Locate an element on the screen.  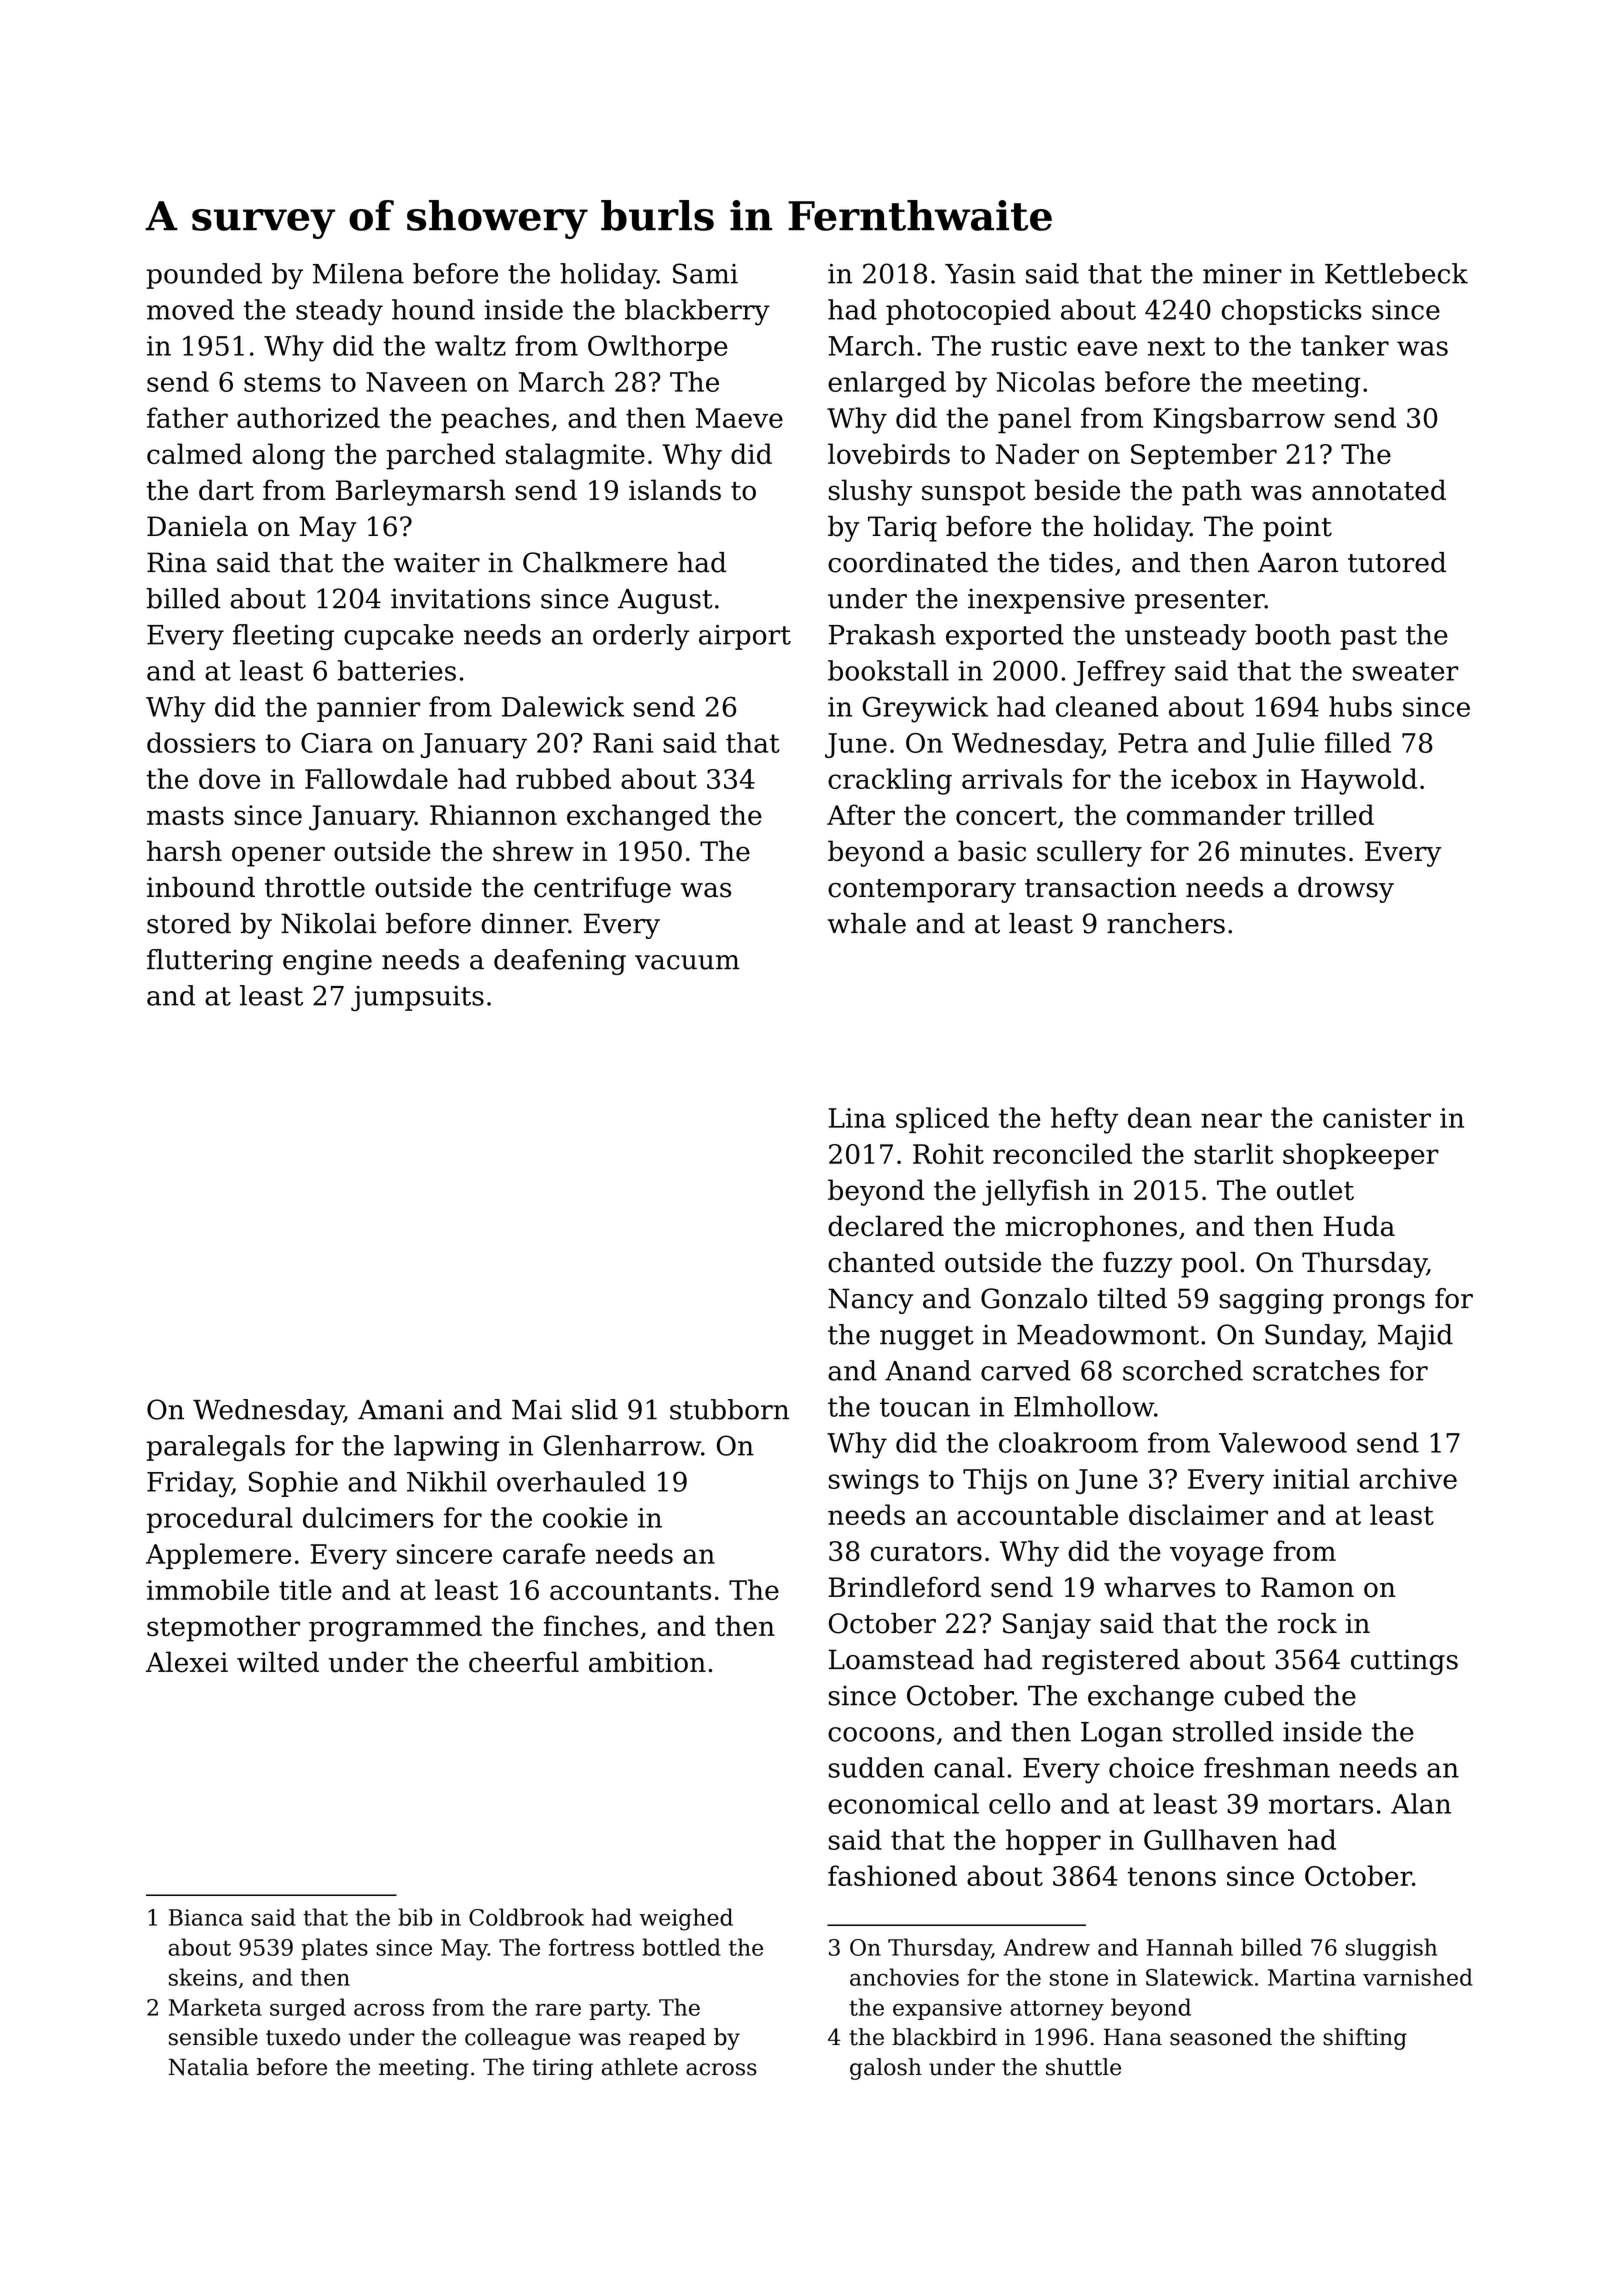
tutored is located at coordinates (1397, 562).
